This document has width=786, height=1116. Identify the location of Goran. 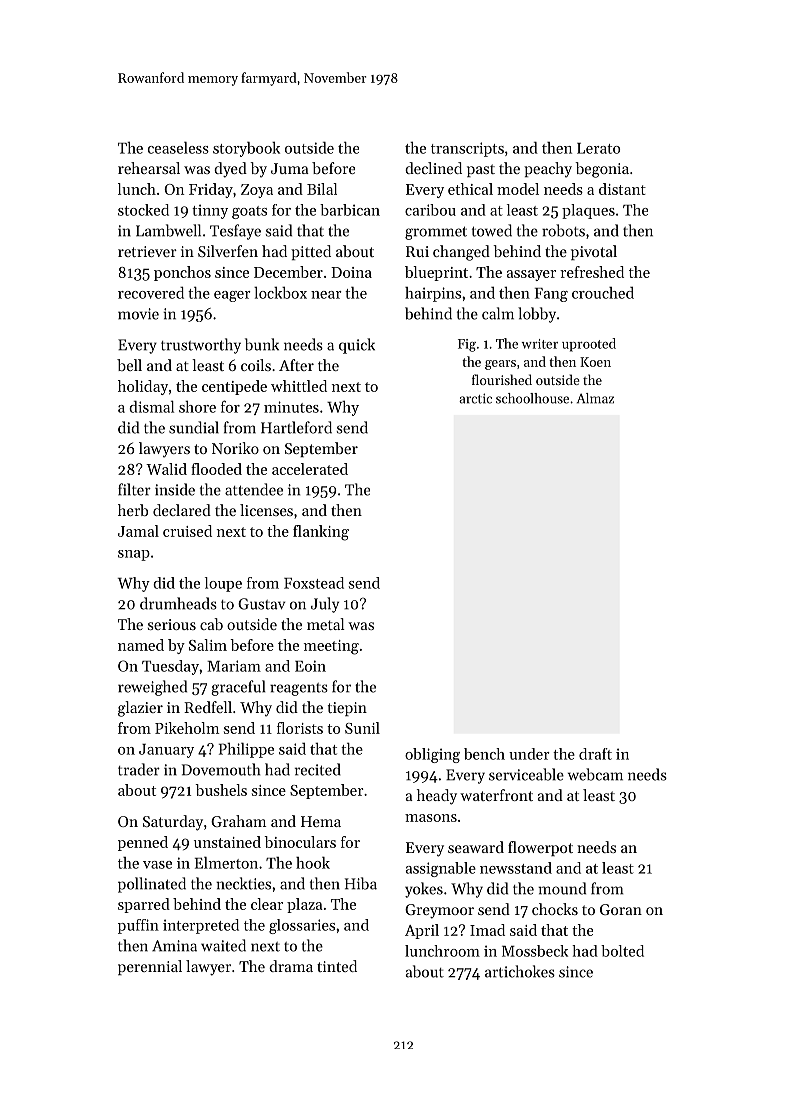
(621, 909).
